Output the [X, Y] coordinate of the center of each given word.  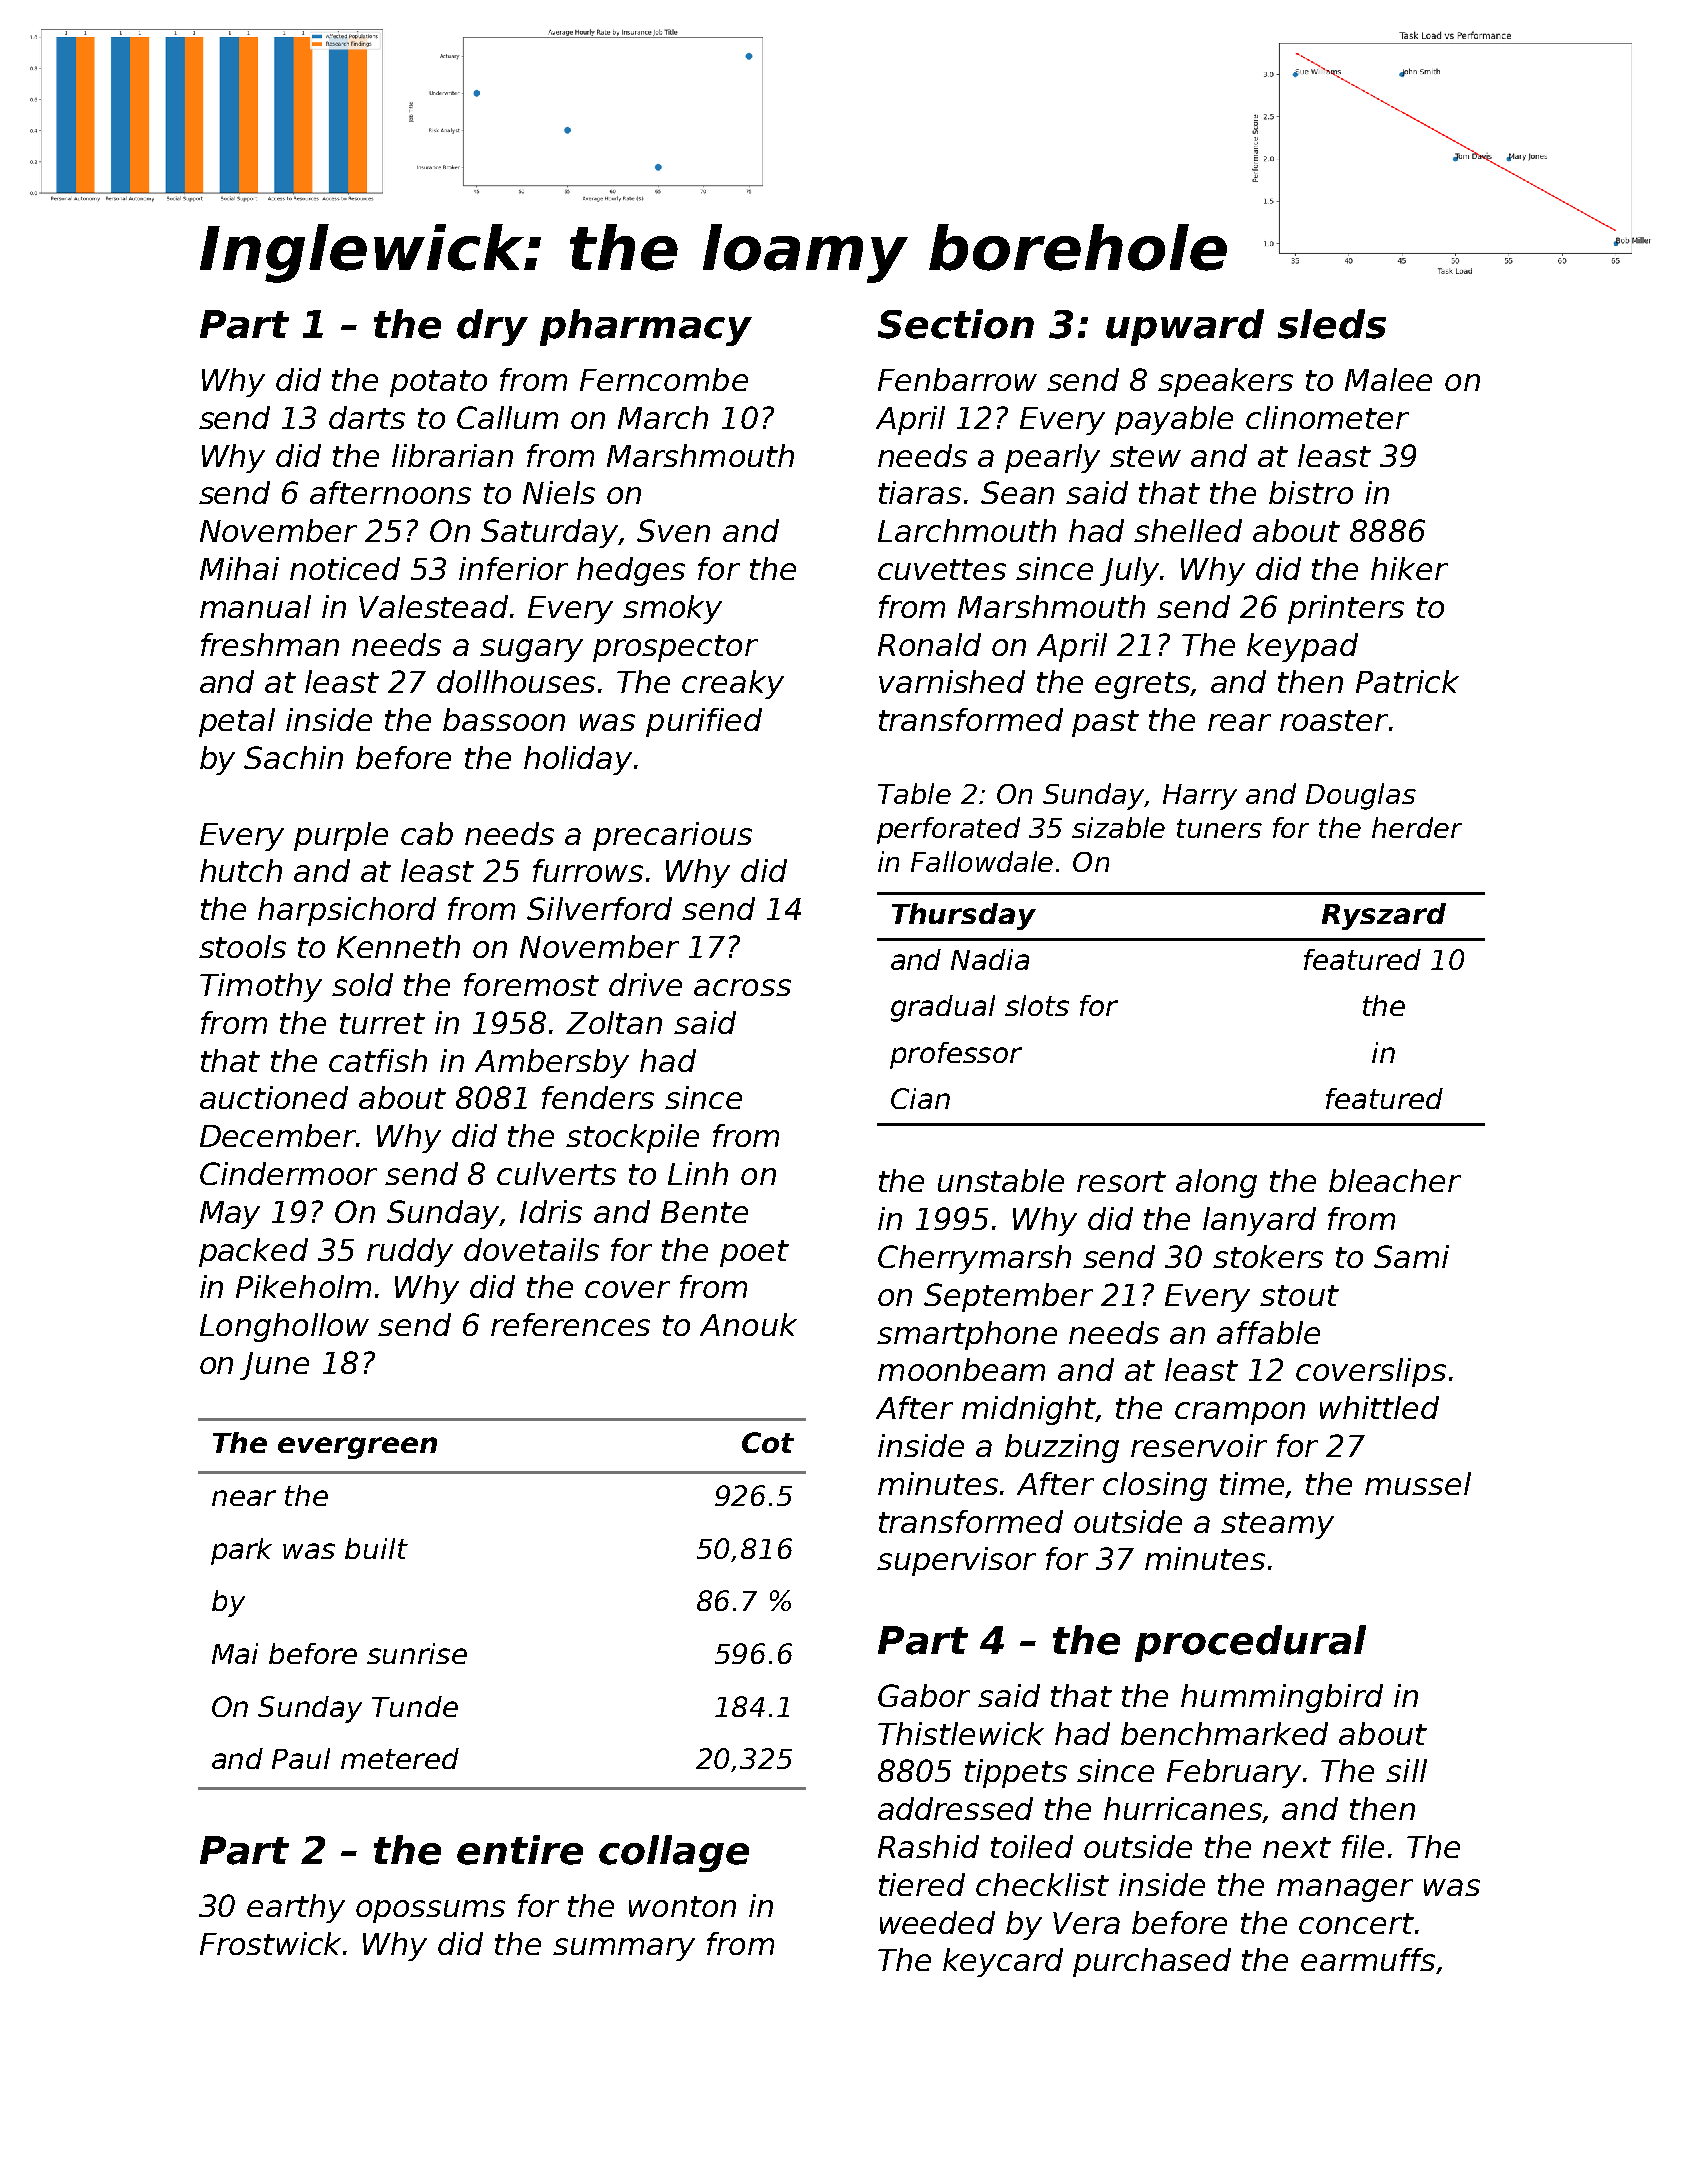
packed [253, 1252]
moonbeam [961, 1369]
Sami [1411, 1256]
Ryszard [1384, 916]
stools [242, 946]
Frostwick [270, 1943]
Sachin [293, 757]
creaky [733, 684]
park [241, 1551]
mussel [1418, 1483]
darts [367, 417]
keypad [1302, 647]
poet [754, 1253]
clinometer [1327, 417]
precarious [672, 836]
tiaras [920, 492]
